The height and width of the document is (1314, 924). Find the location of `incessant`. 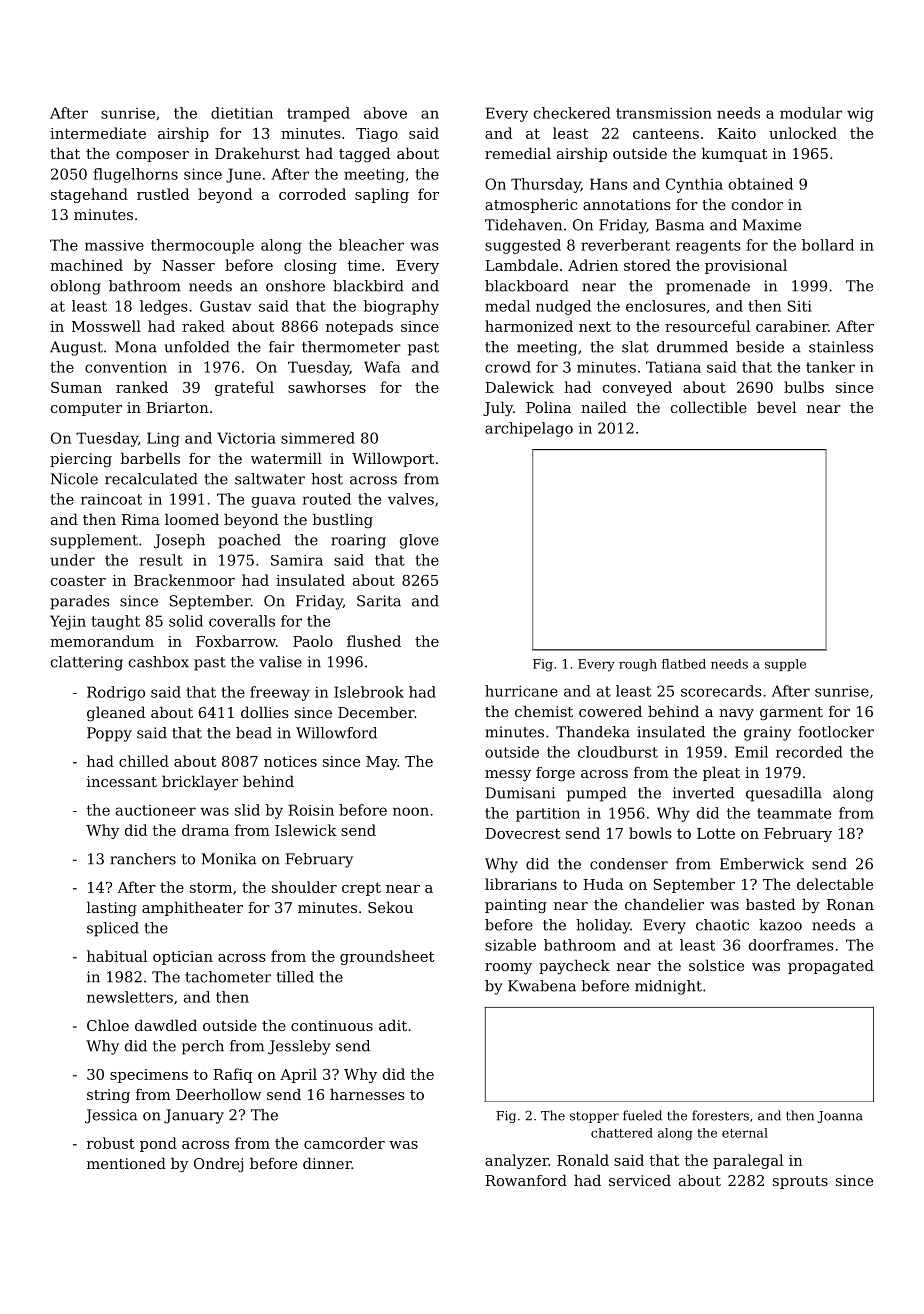

incessant is located at coordinates (122, 781).
